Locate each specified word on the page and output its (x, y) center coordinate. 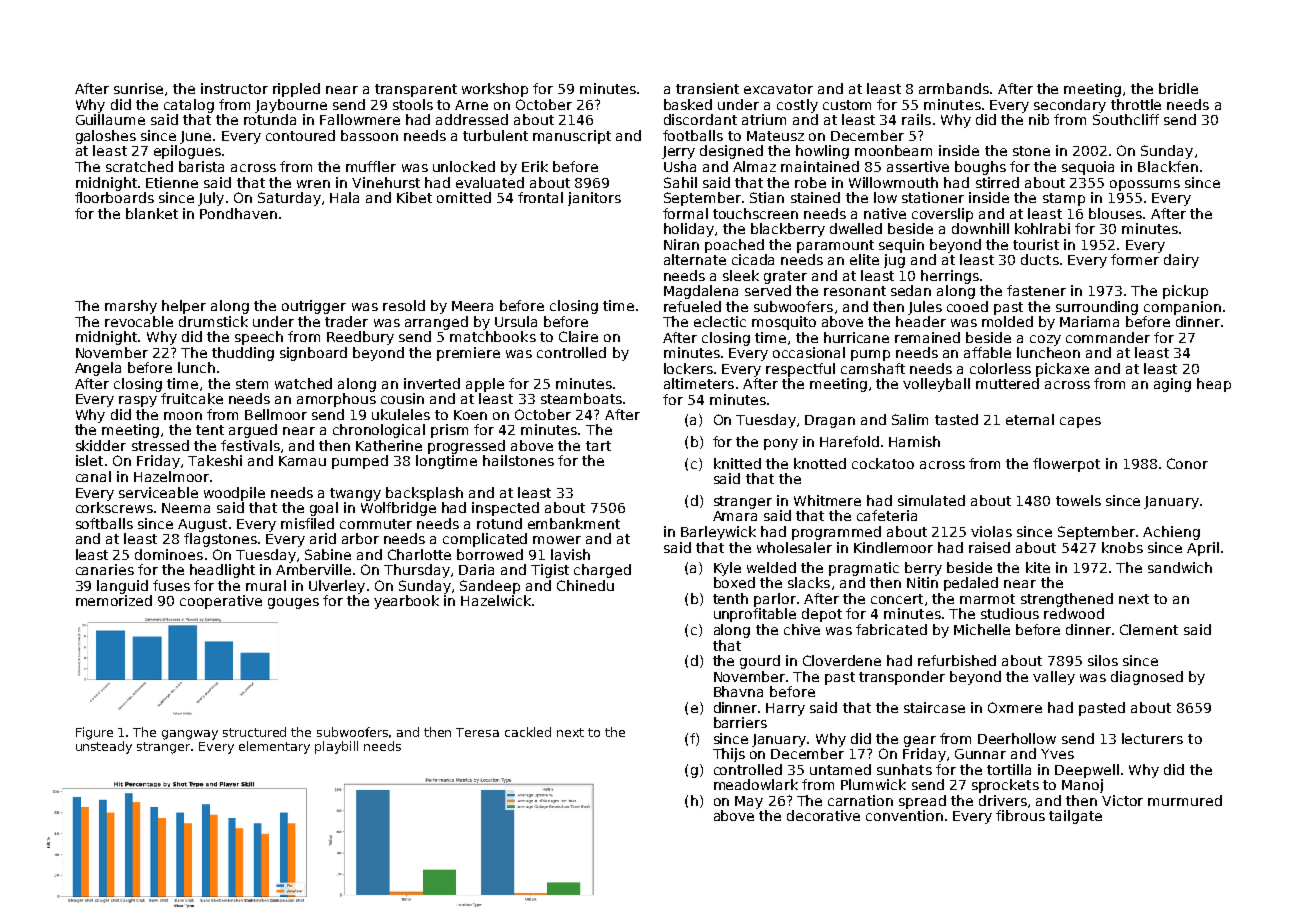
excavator (778, 89)
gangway (190, 735)
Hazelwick (496, 600)
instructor (234, 88)
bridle (1178, 88)
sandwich (1180, 567)
